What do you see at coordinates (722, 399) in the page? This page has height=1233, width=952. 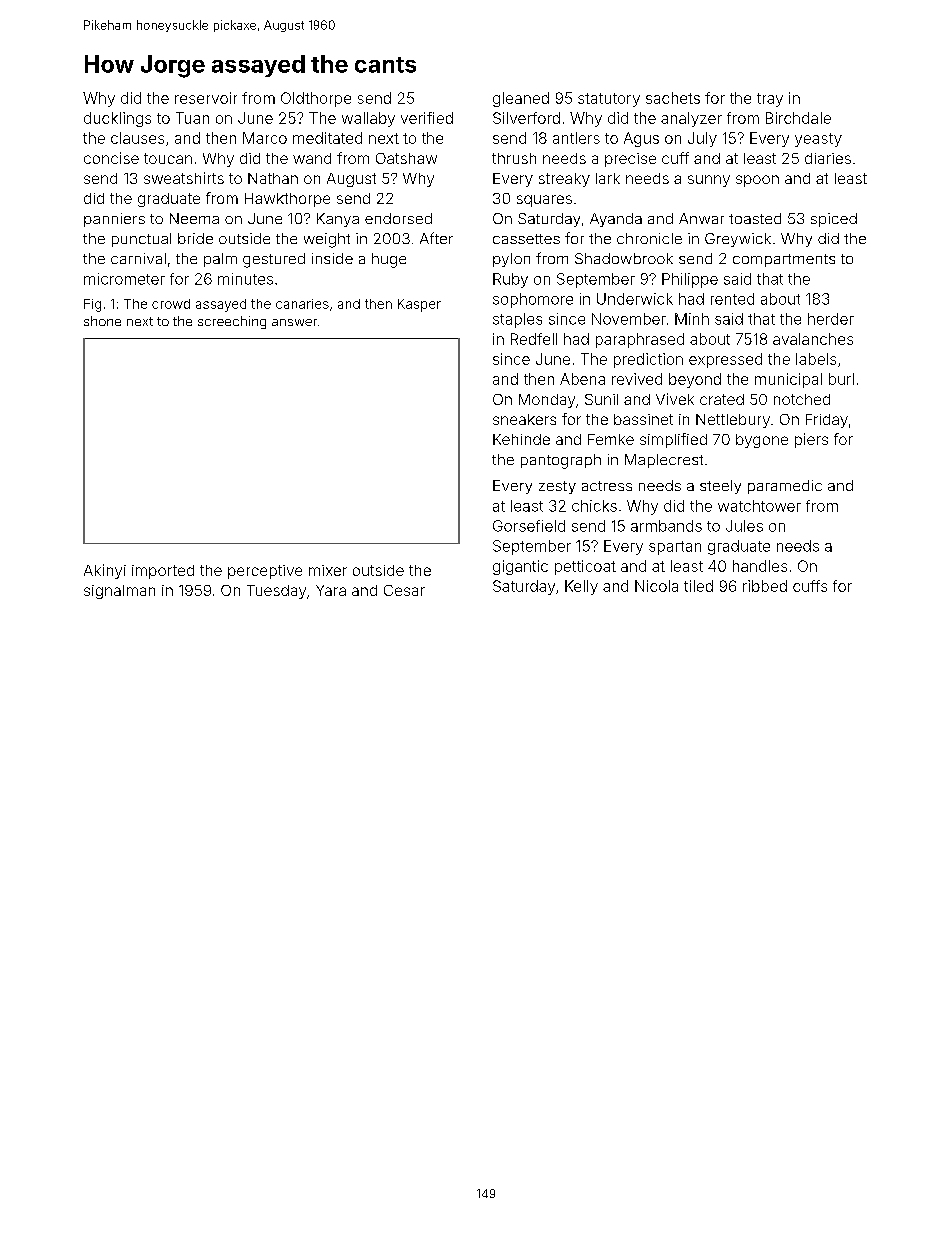 I see `crated` at bounding box center [722, 399].
